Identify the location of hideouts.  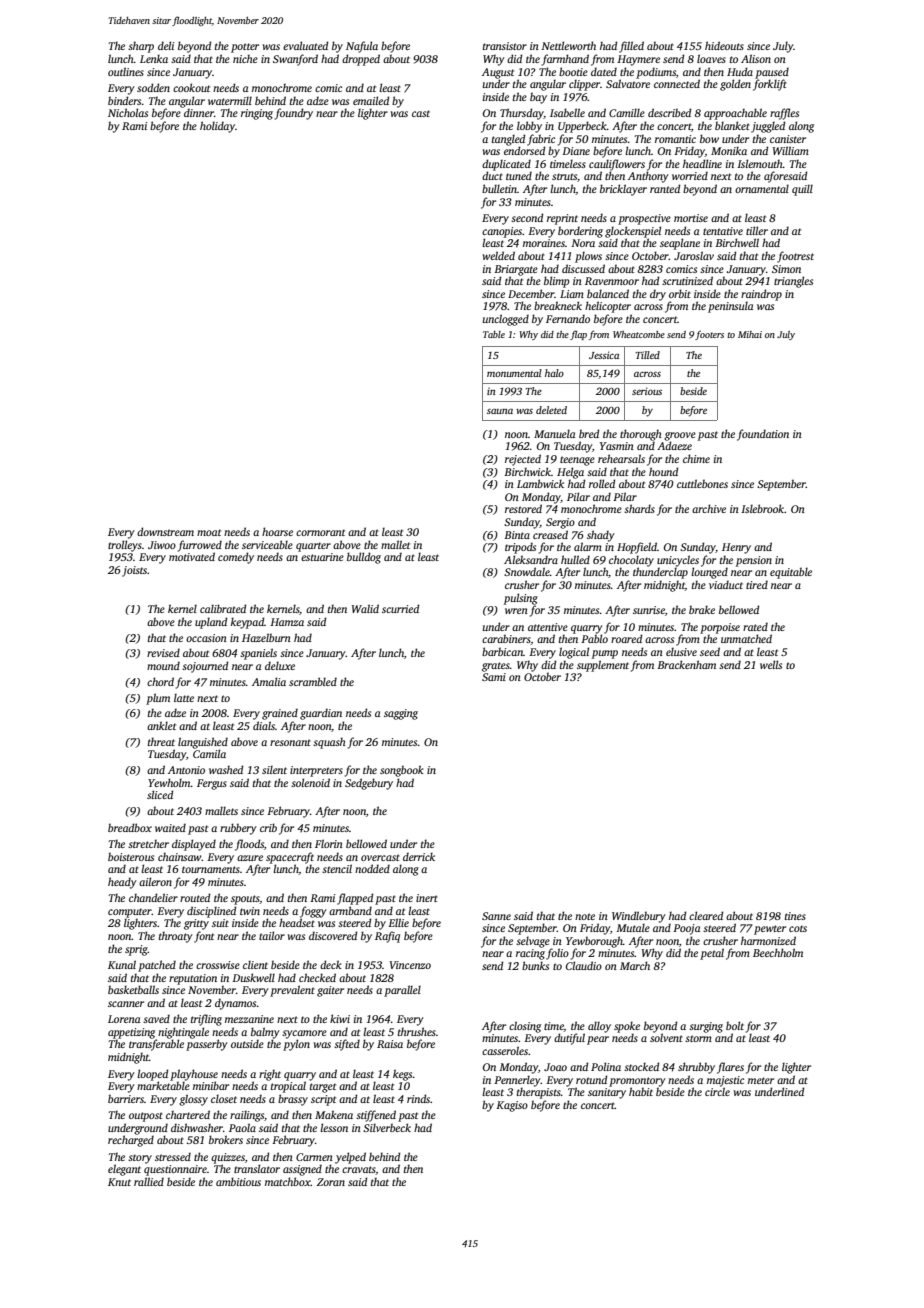
(724, 45).
